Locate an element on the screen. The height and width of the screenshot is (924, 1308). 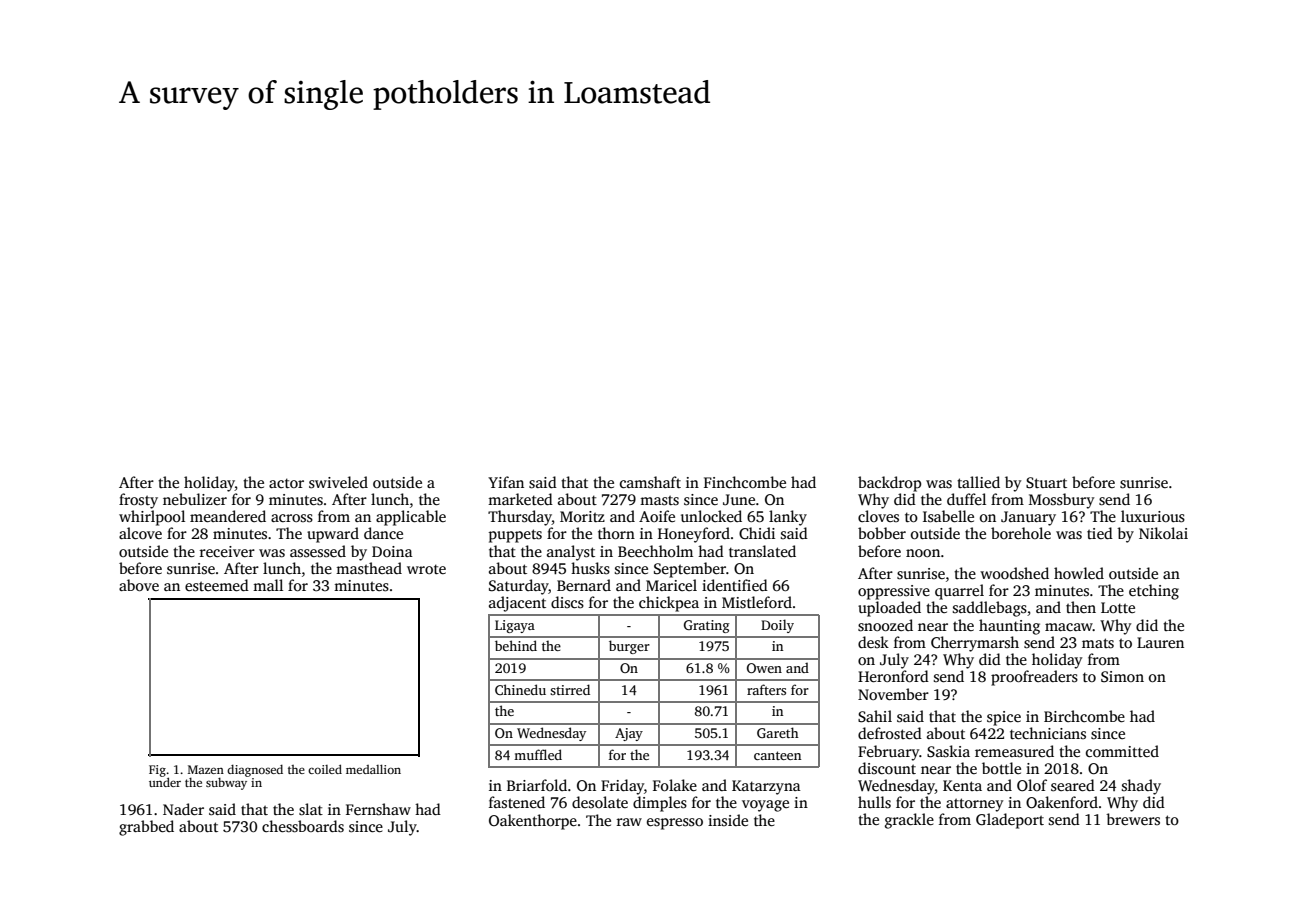
across is located at coordinates (292, 518).
